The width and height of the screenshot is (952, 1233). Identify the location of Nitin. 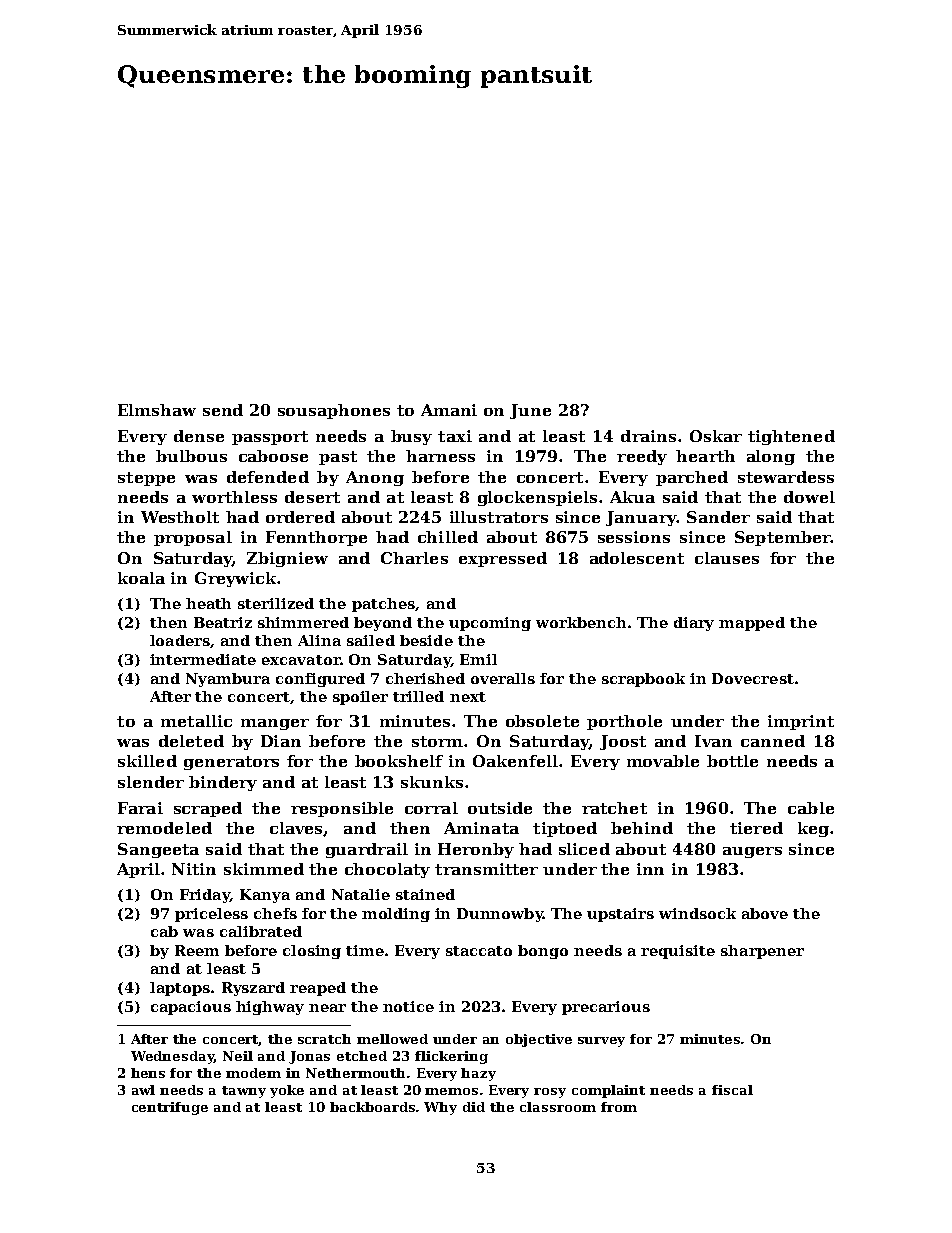
(194, 869).
